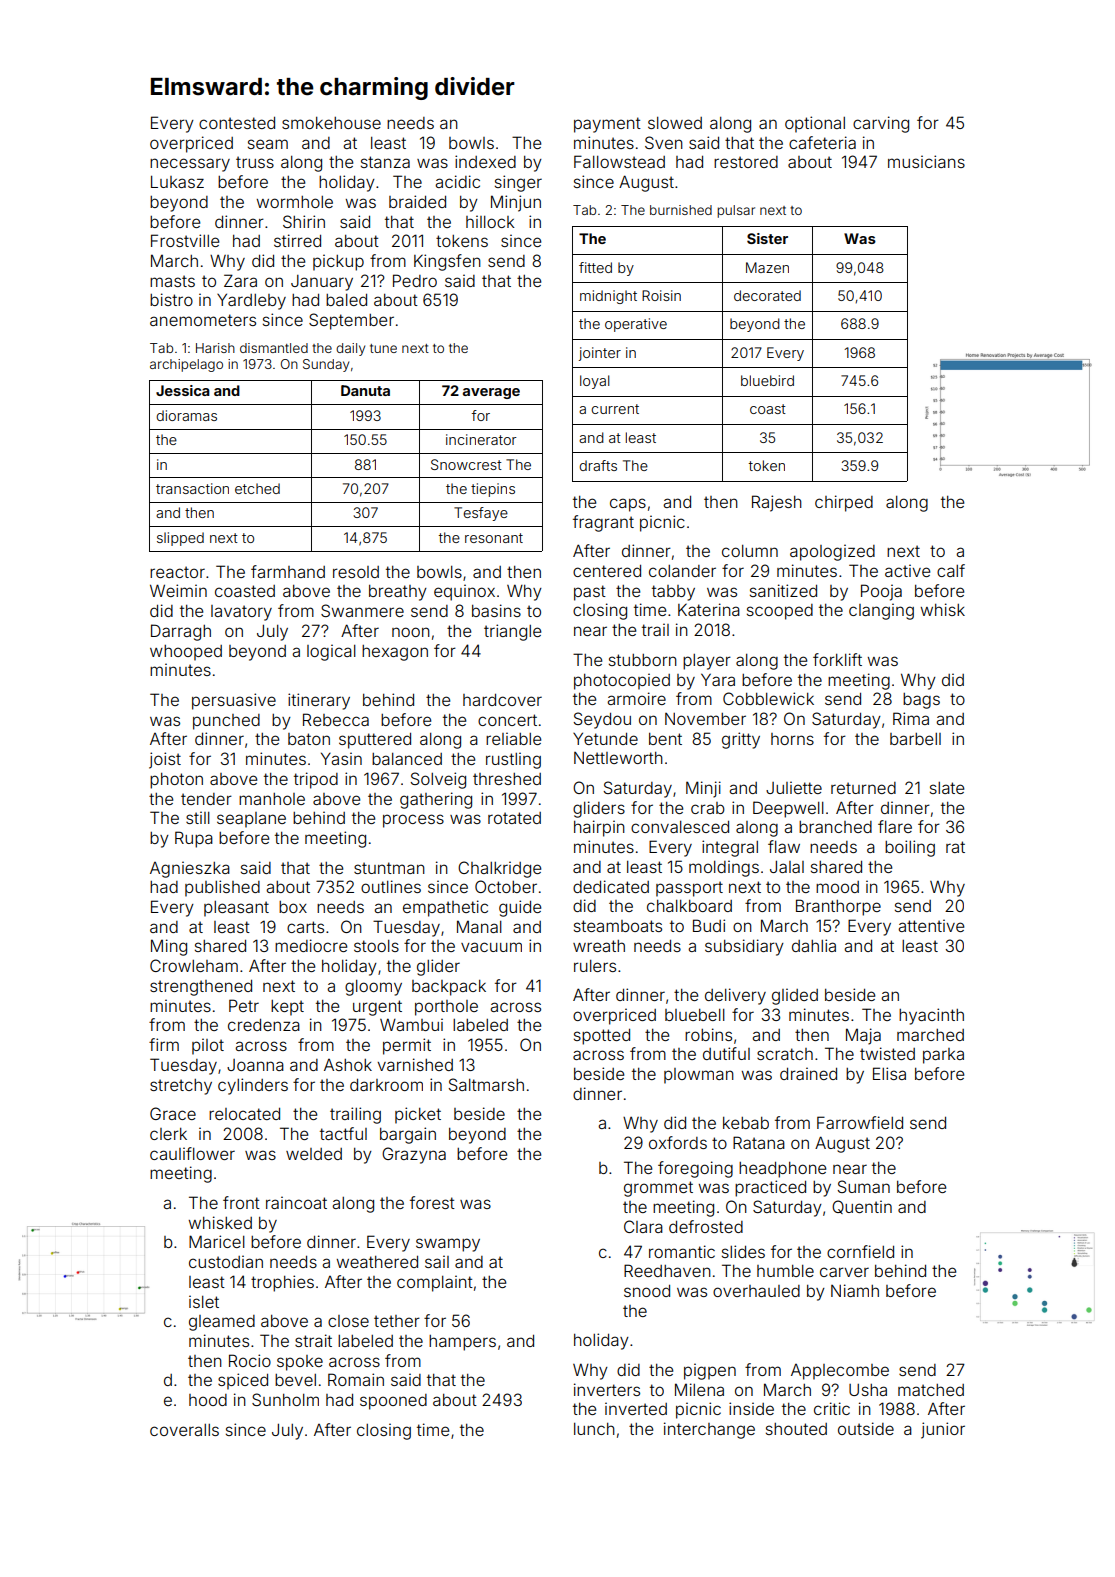 The height and width of the screenshot is (1577, 1115). What do you see at coordinates (288, 571) in the screenshot?
I see `farmhand` at bounding box center [288, 571].
